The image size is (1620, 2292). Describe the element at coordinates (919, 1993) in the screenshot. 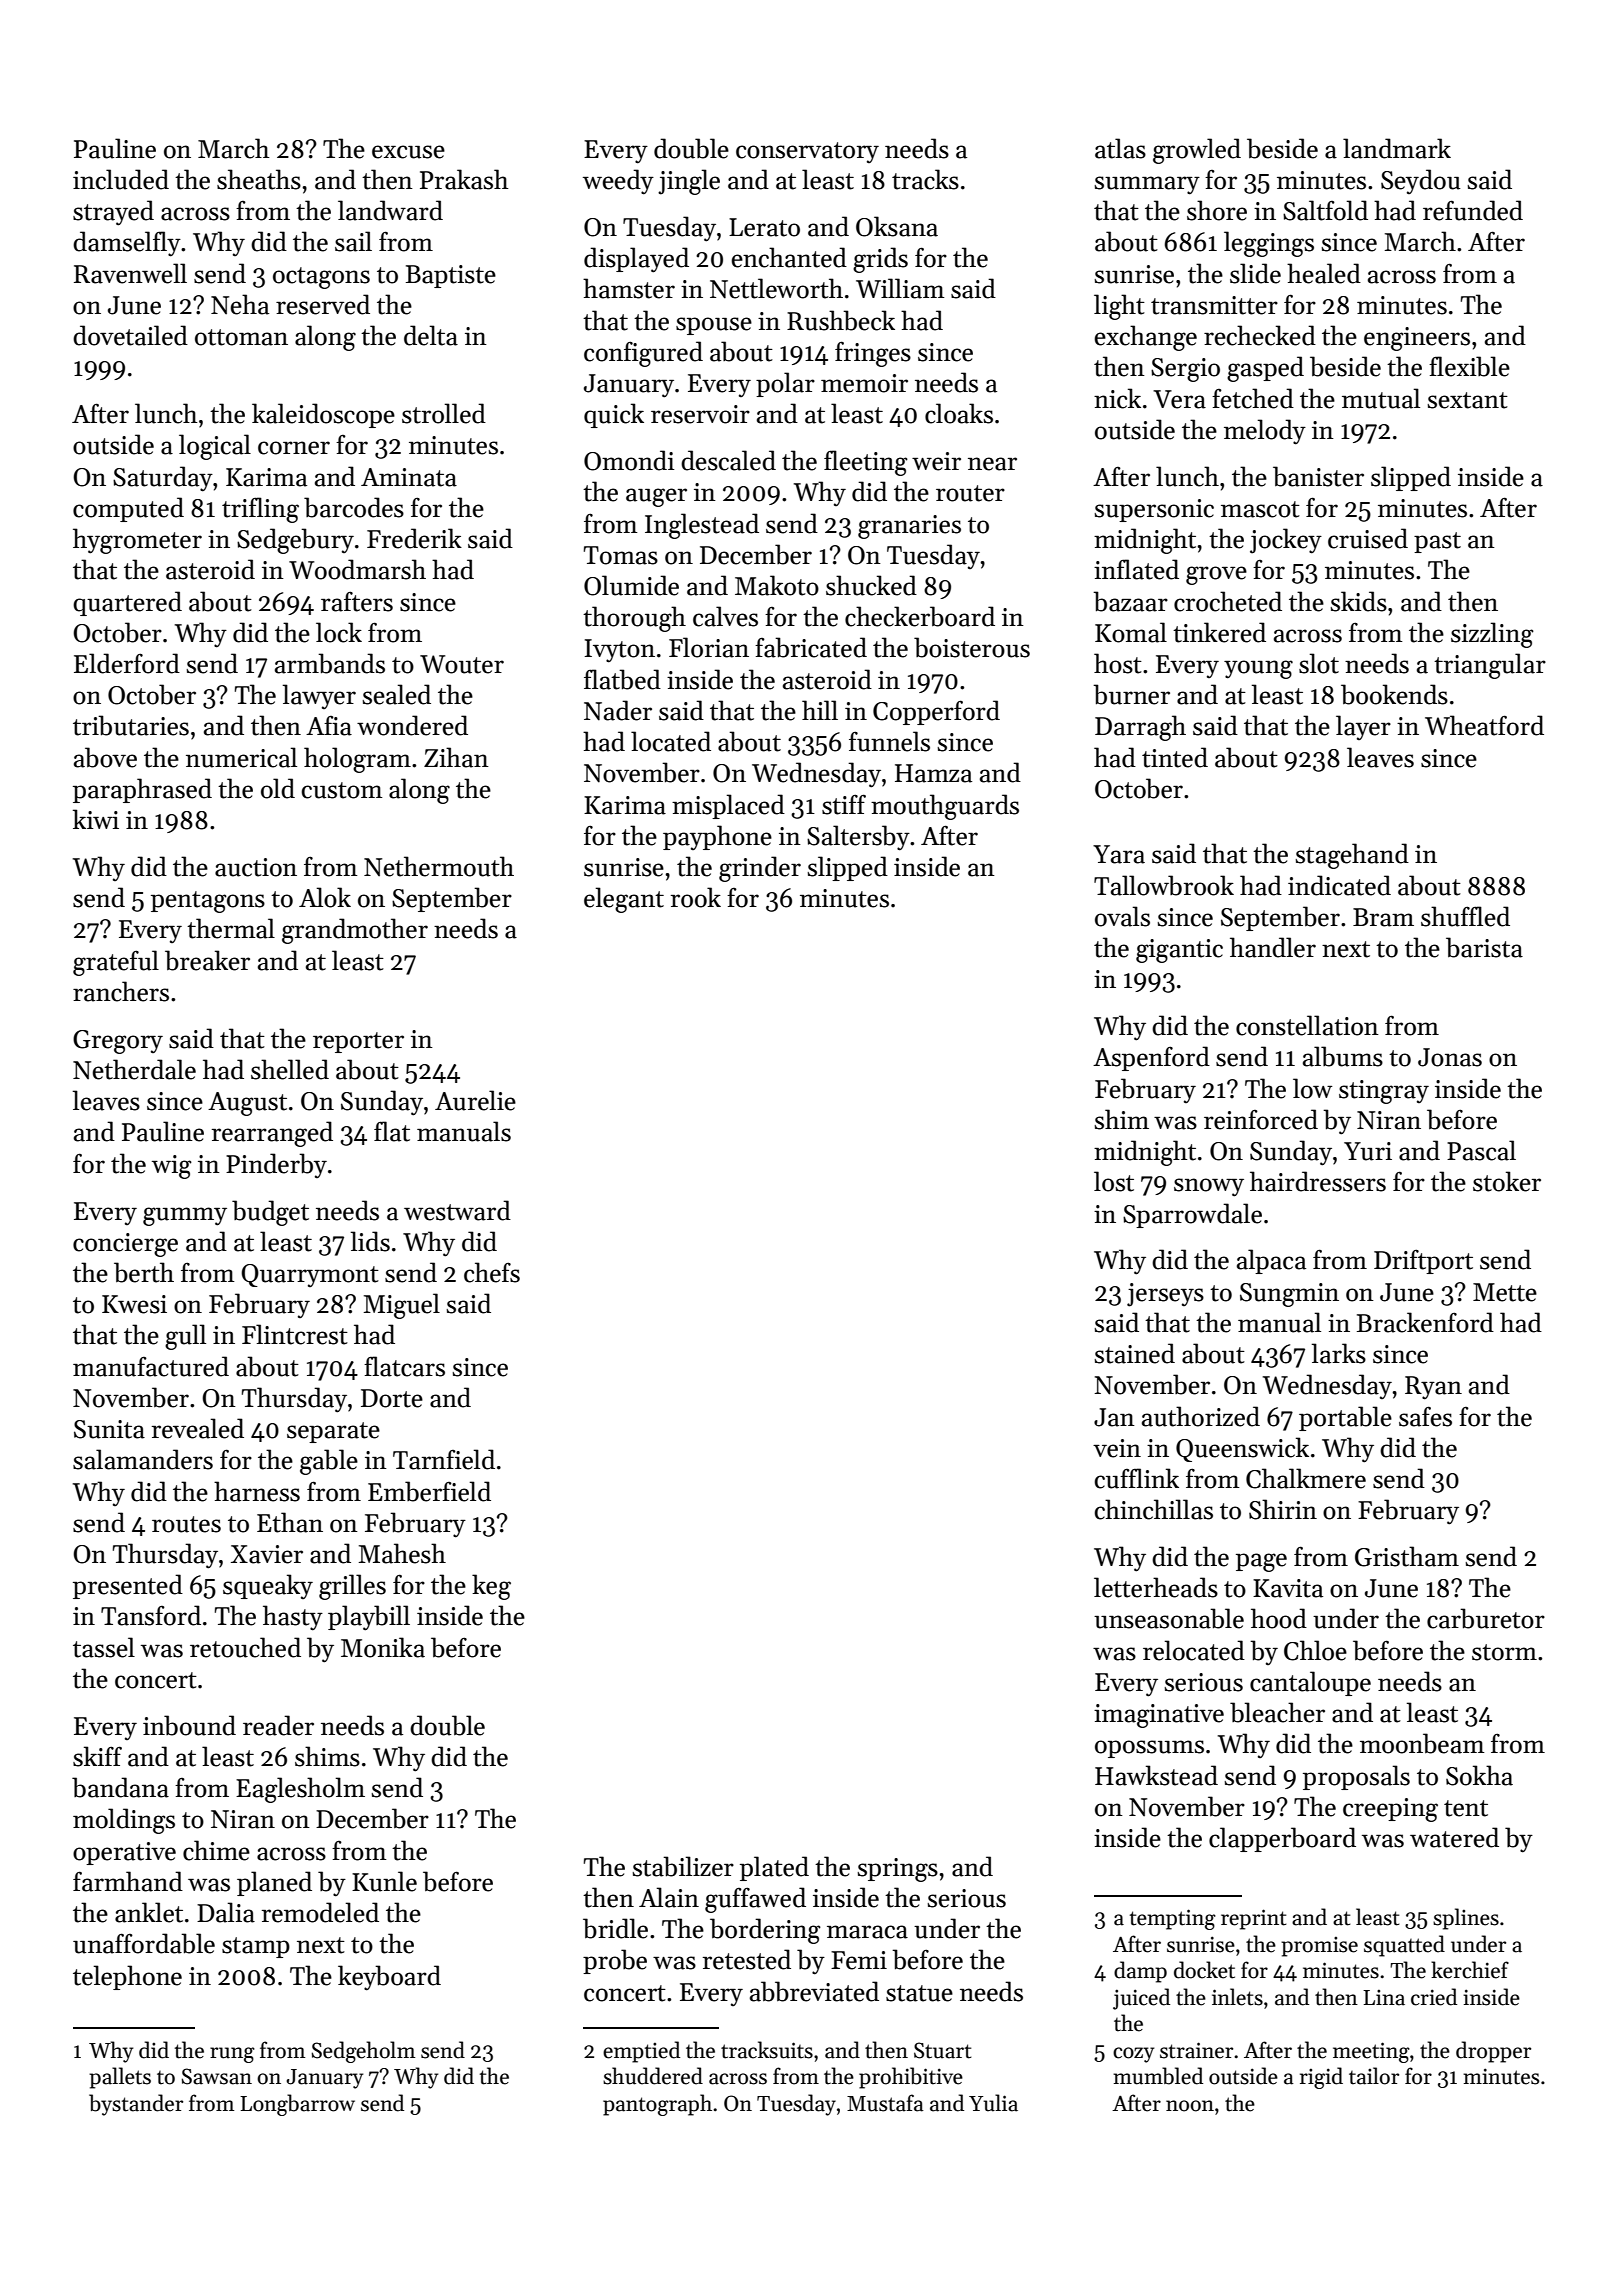

I see `statue` at that location.
